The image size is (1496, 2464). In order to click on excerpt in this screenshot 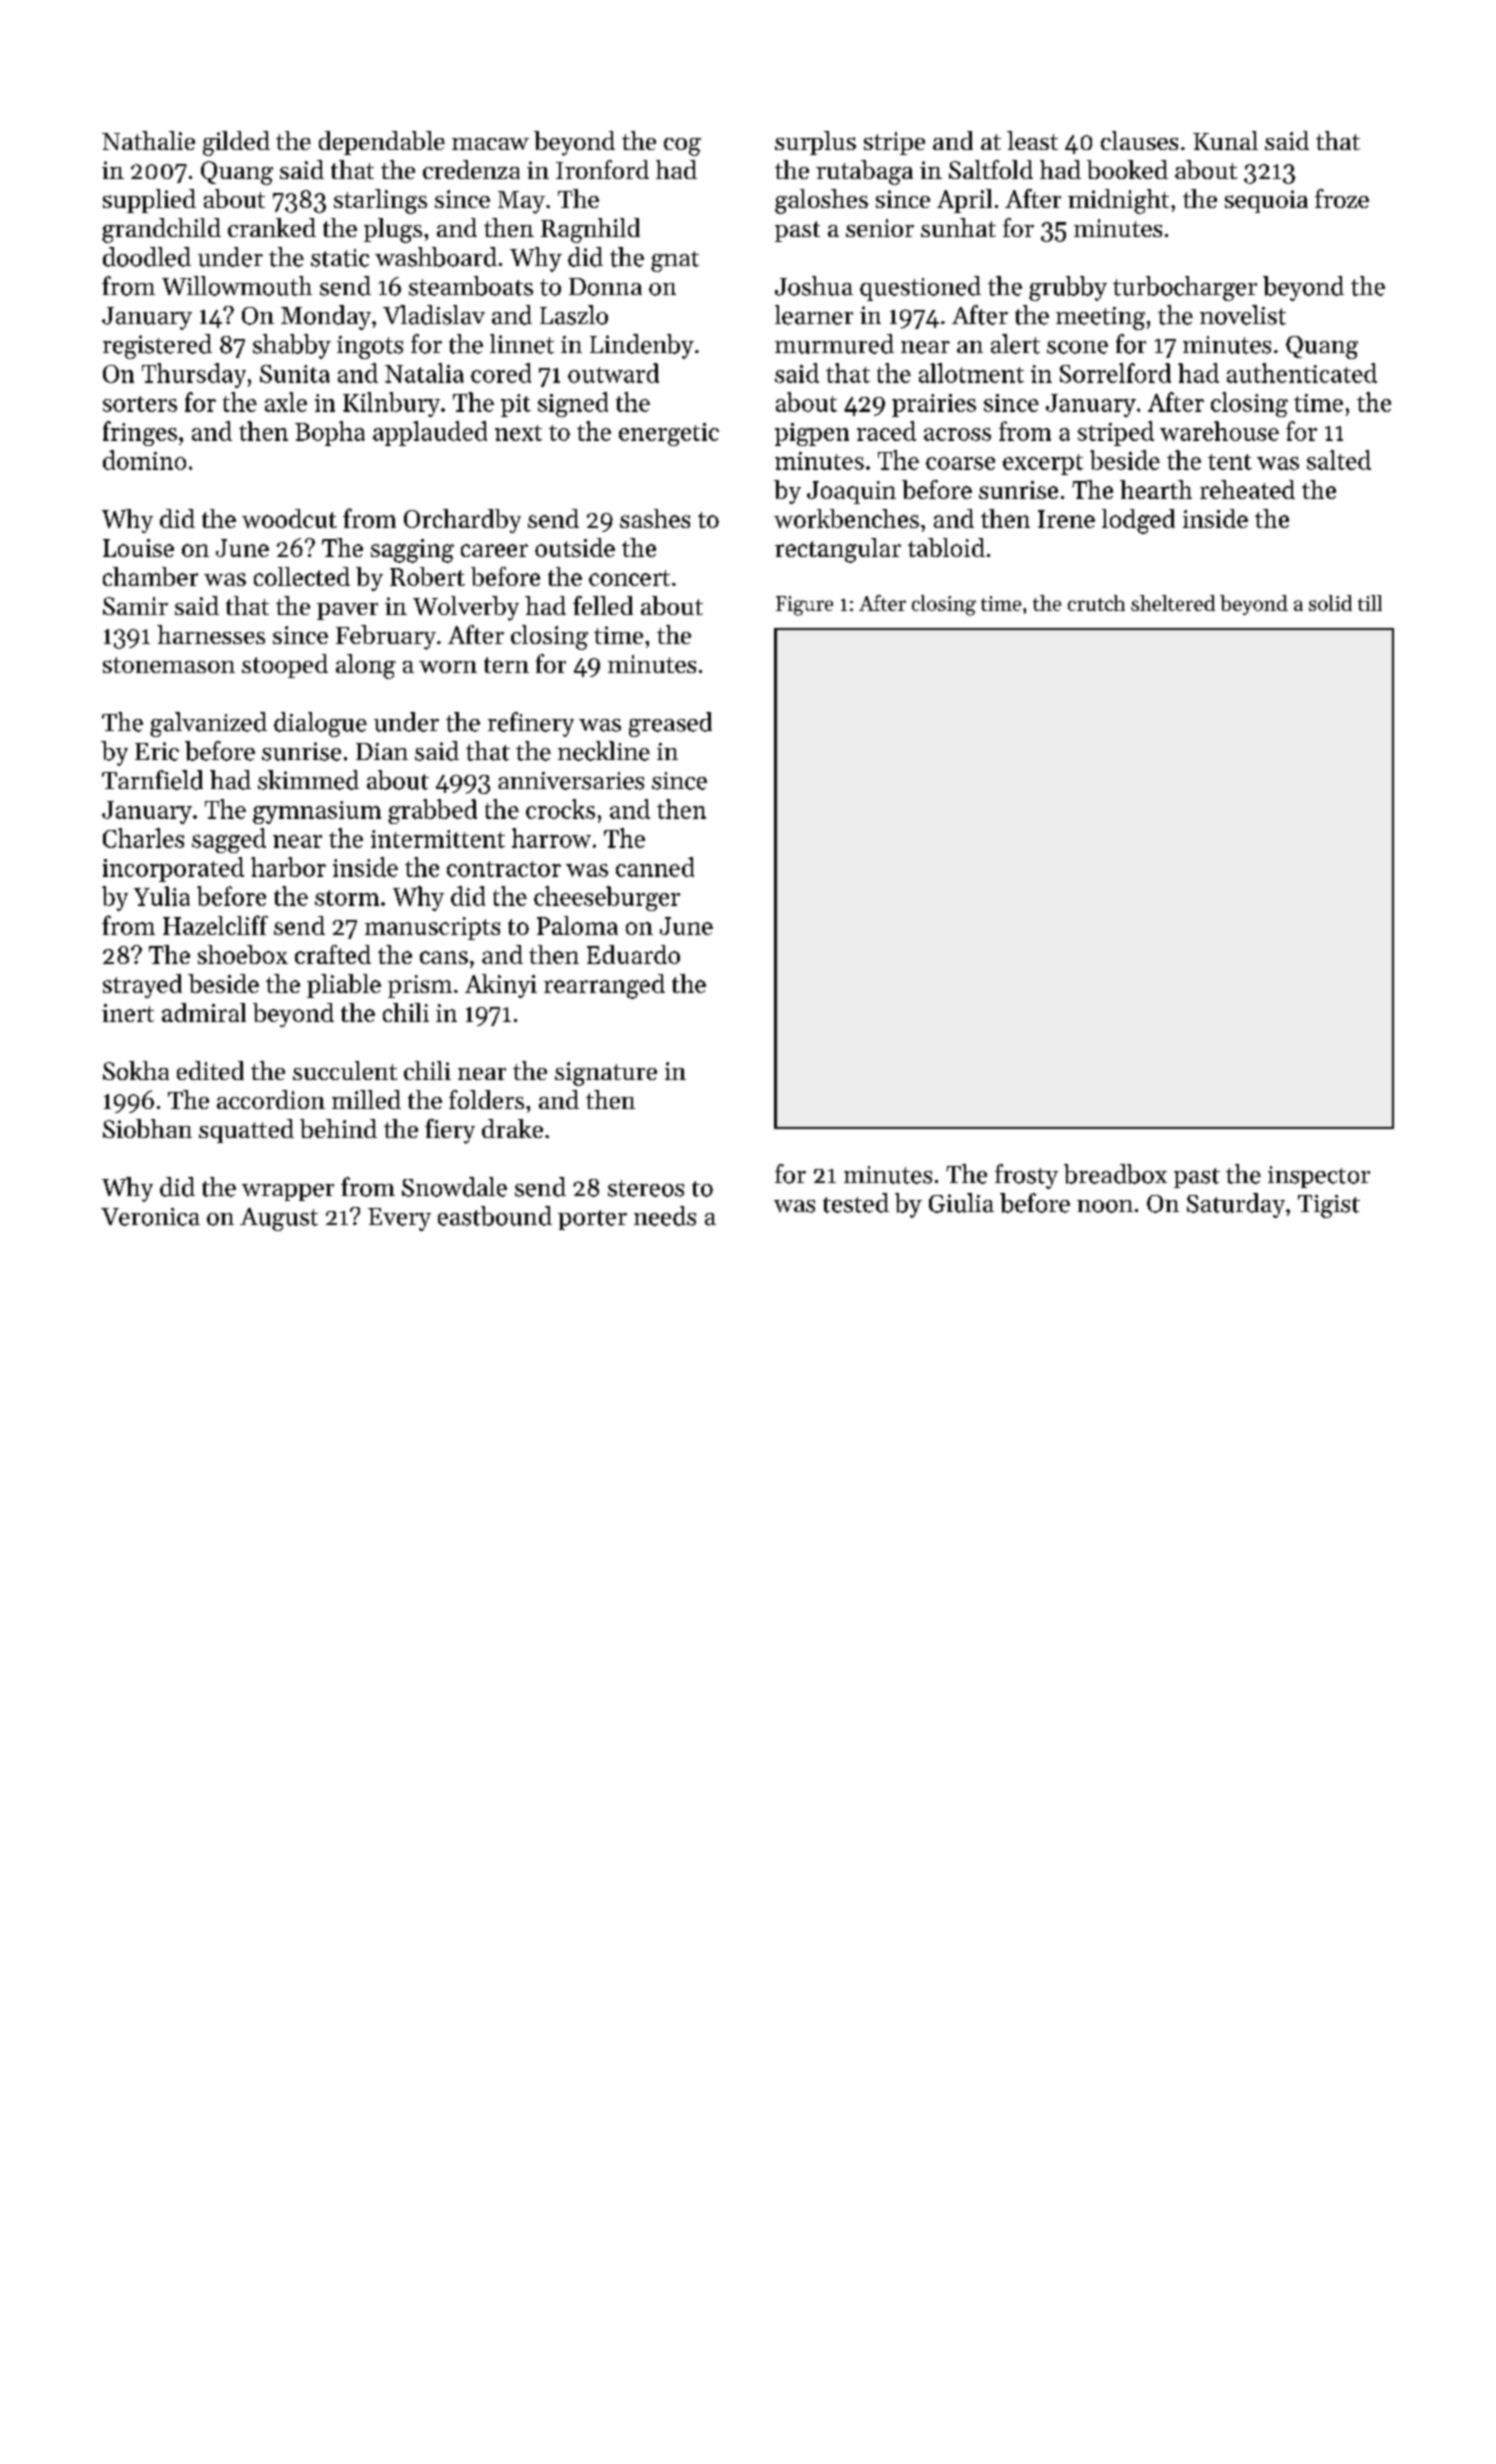, I will do `click(1043, 464)`.
